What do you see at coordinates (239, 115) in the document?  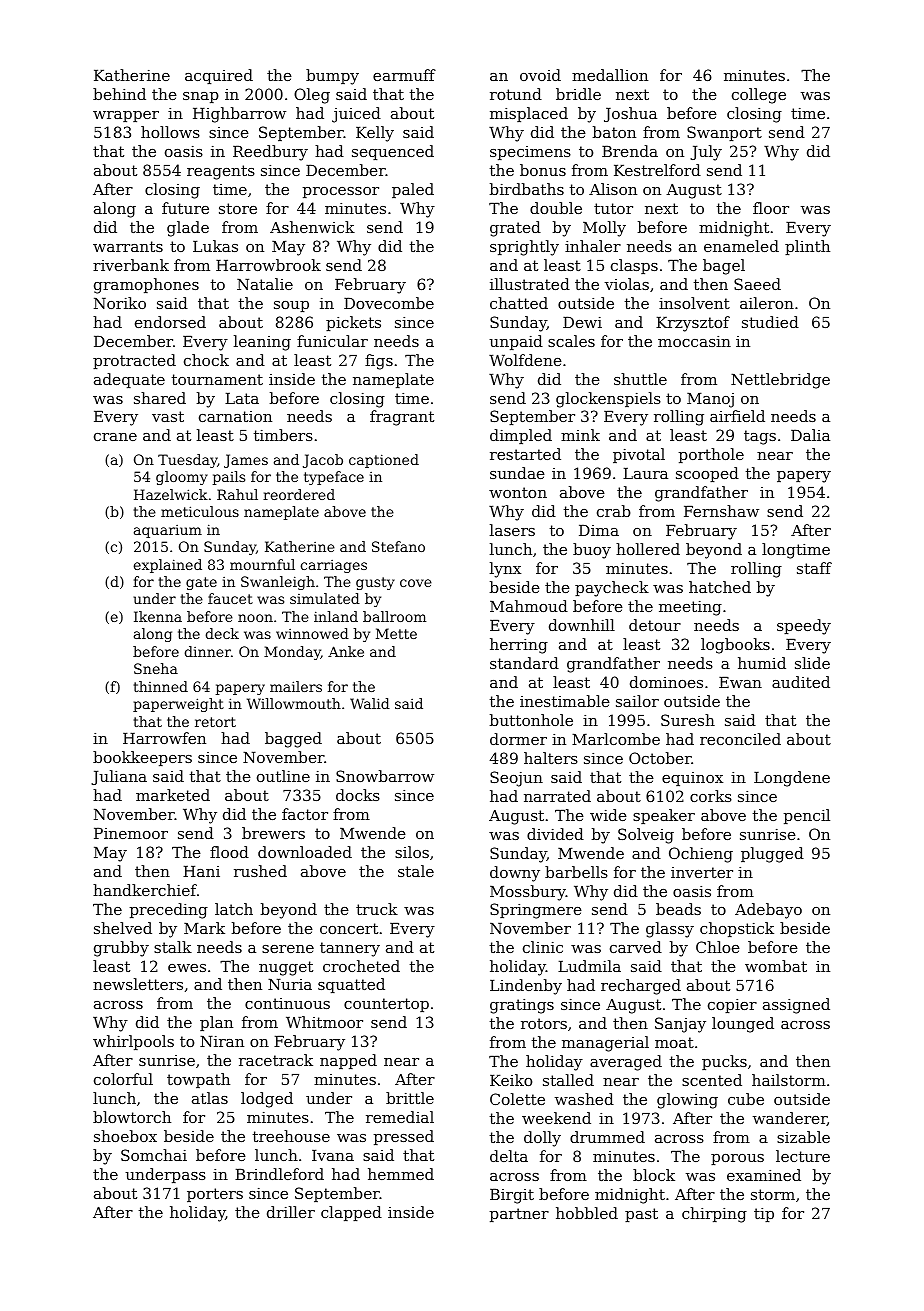 I see `Highbarrow` at bounding box center [239, 115].
